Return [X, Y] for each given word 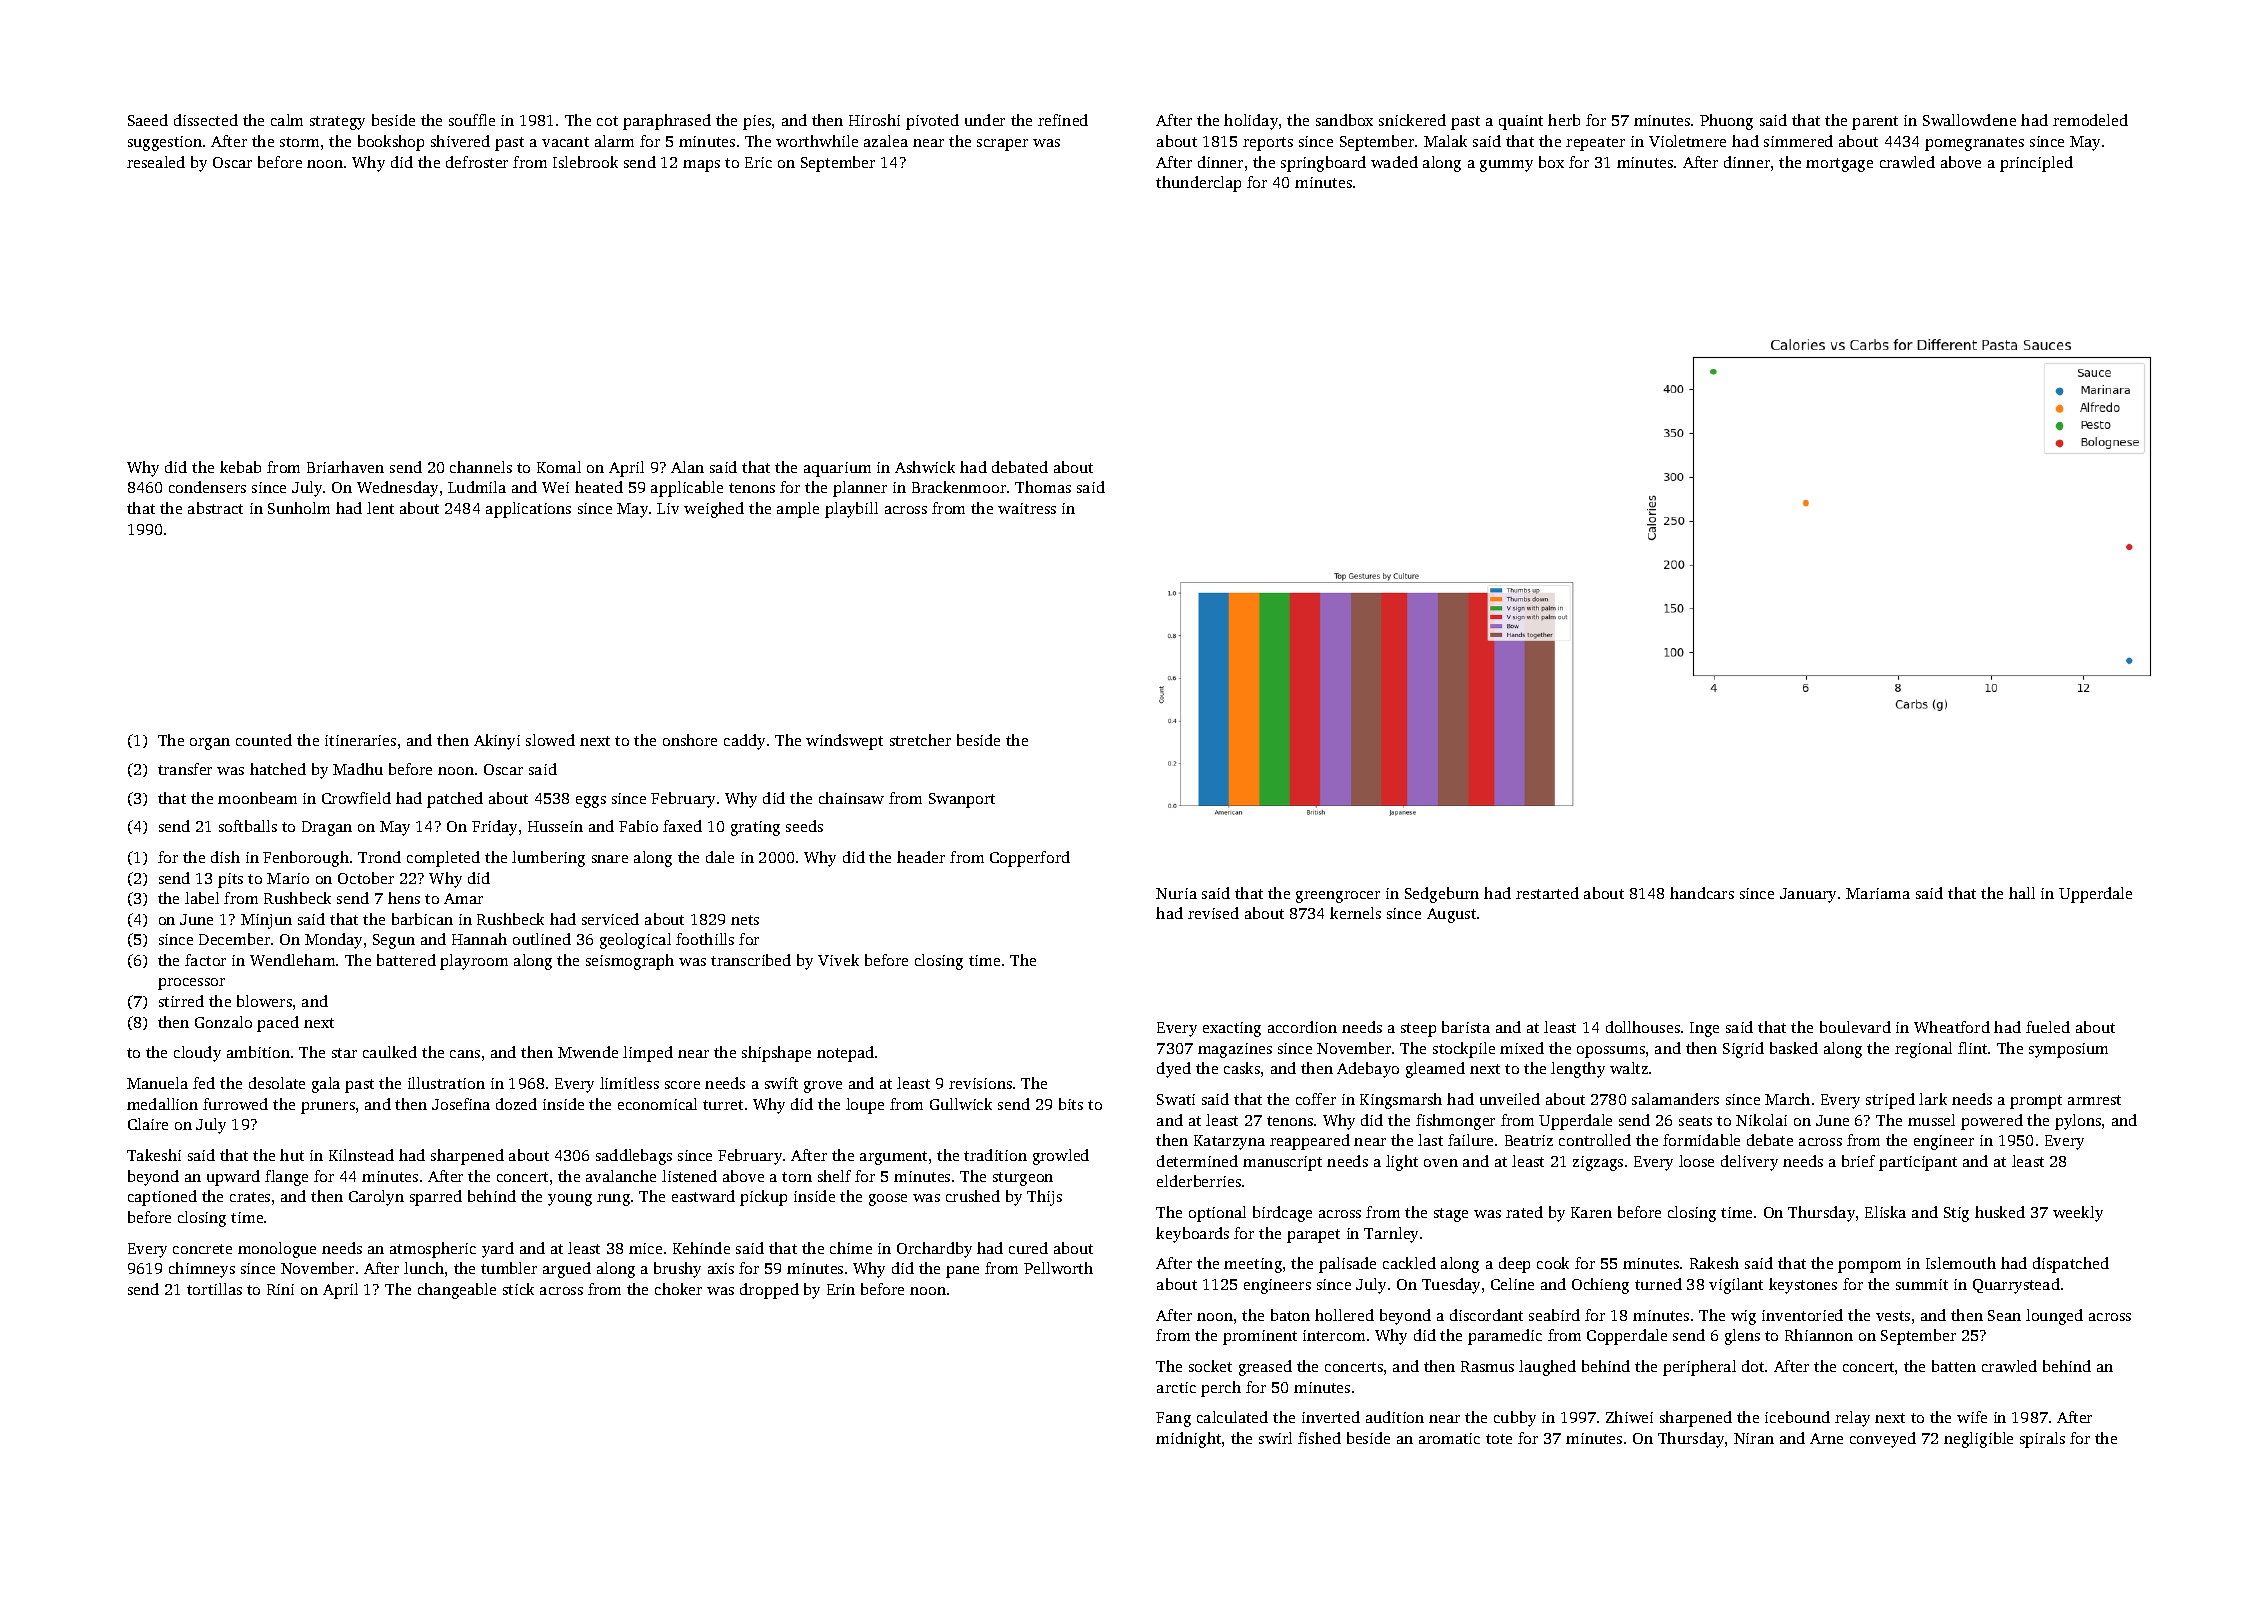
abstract [215, 508]
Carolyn [376, 1198]
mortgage [1839, 165]
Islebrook [585, 162]
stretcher [920, 740]
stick [518, 1289]
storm [299, 142]
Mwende [588, 1052]
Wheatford [1952, 1027]
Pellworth [1058, 1268]
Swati [1176, 1099]
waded [1394, 162]
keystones [1803, 1286]
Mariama [1878, 893]
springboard [1323, 164]
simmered [1798, 141]
